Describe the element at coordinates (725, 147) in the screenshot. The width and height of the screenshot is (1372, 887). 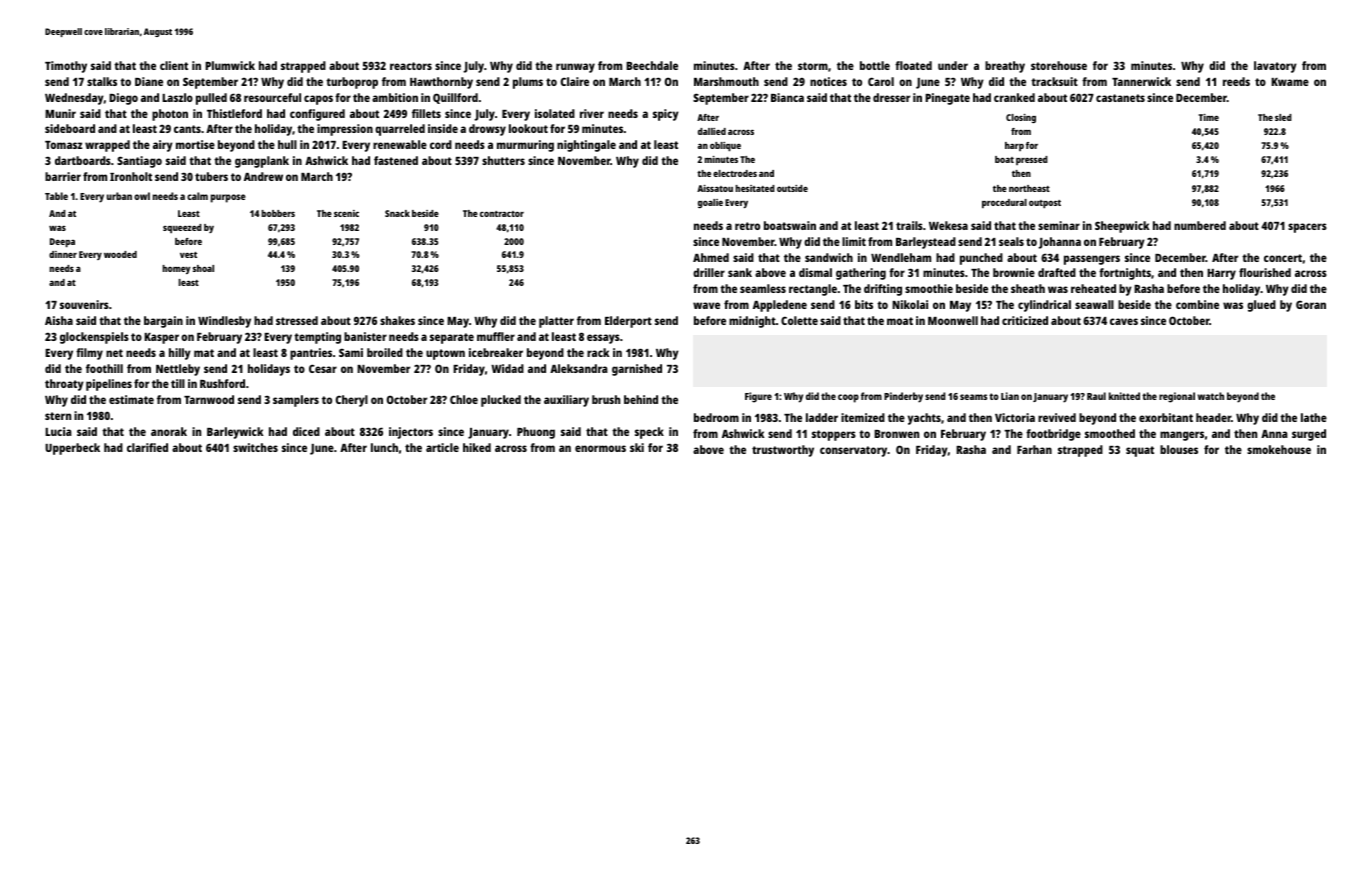
I see `oblique` at that location.
